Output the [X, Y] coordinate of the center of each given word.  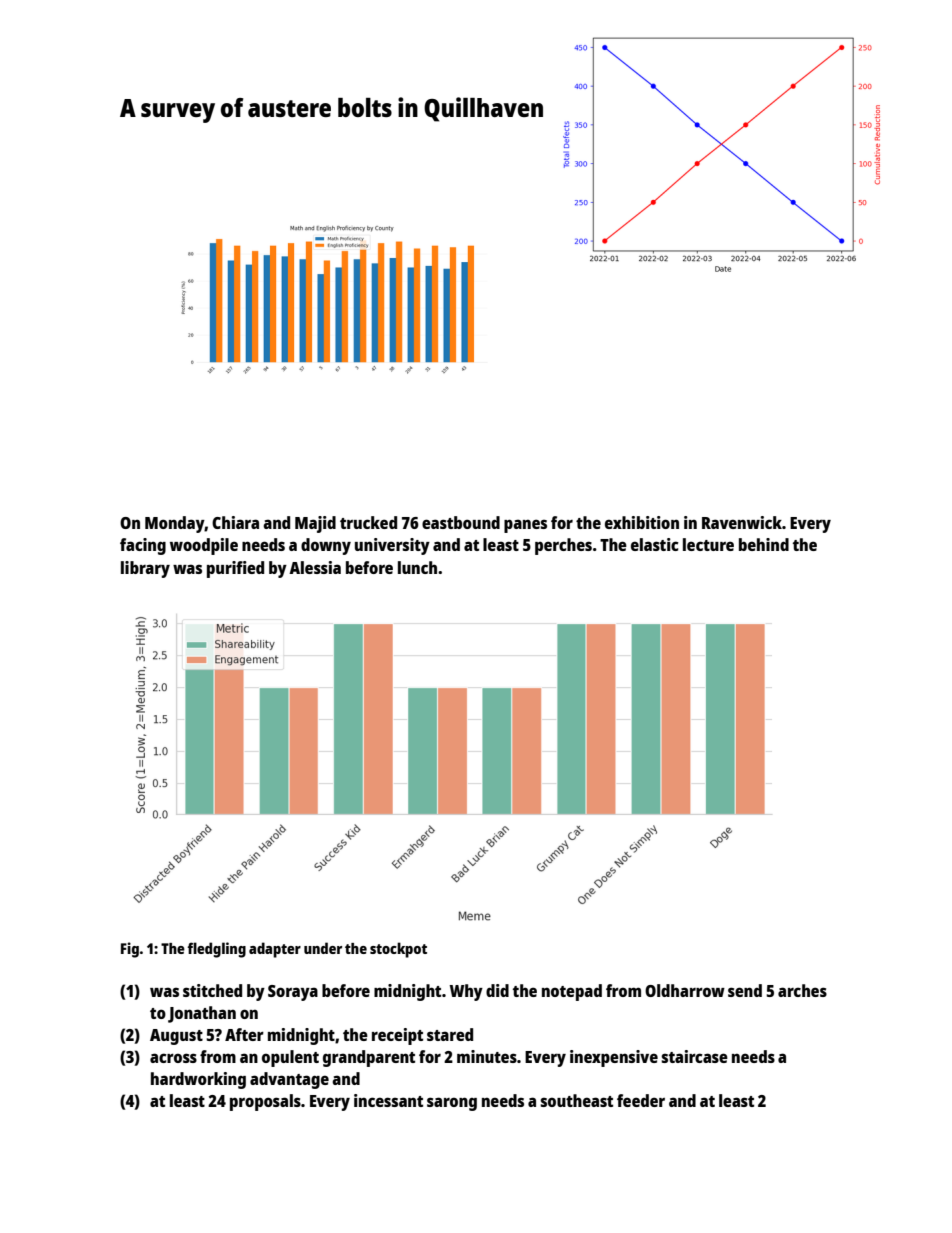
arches [802, 990]
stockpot [398, 950]
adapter [275, 950]
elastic [655, 544]
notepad [572, 992]
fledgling [216, 950]
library [145, 569]
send [745, 990]
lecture [708, 544]
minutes [487, 1056]
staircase [694, 1056]
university [392, 546]
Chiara [235, 522]
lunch [417, 567]
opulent [290, 1058]
